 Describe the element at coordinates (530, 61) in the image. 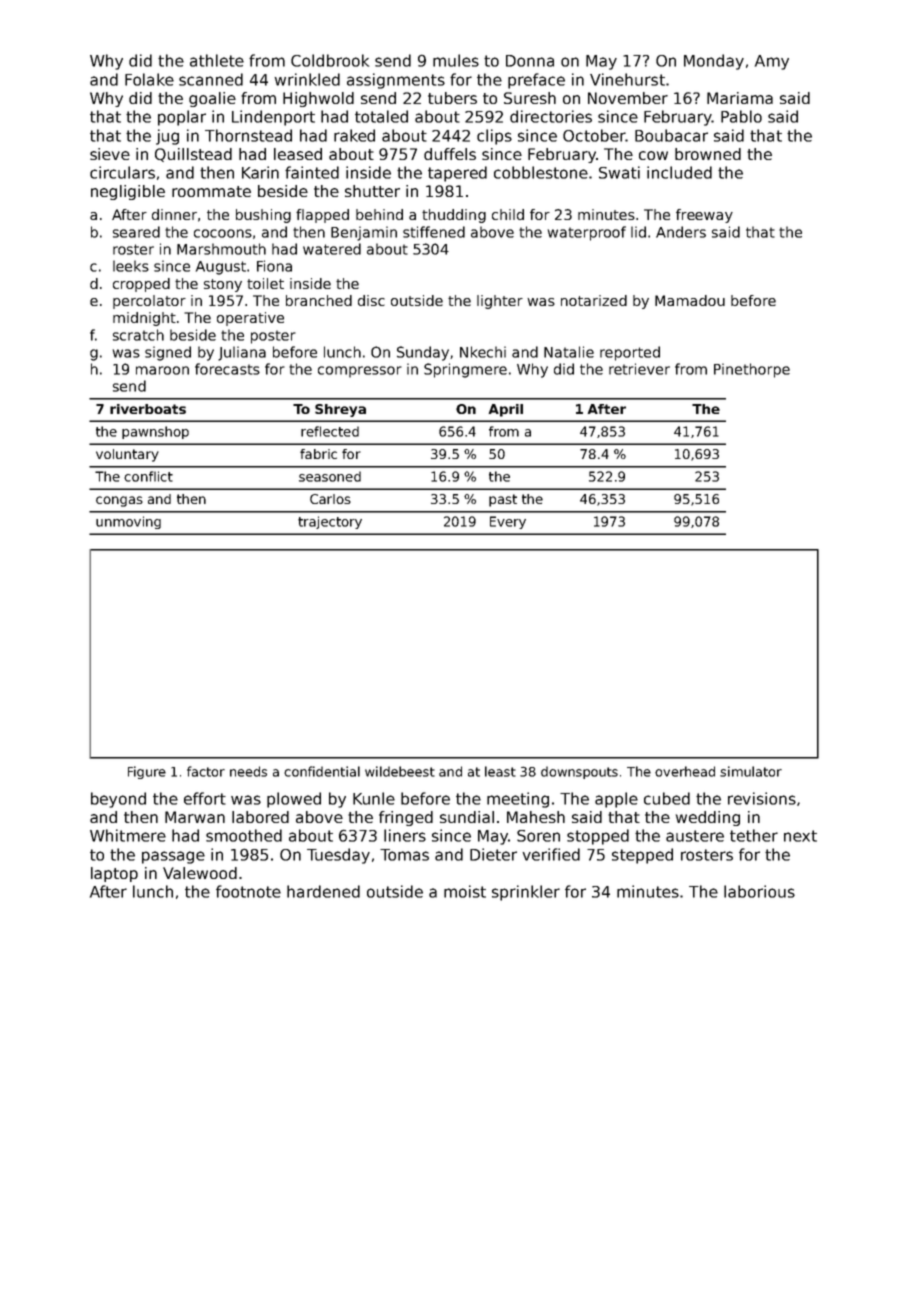

I see `Donna` at that location.
